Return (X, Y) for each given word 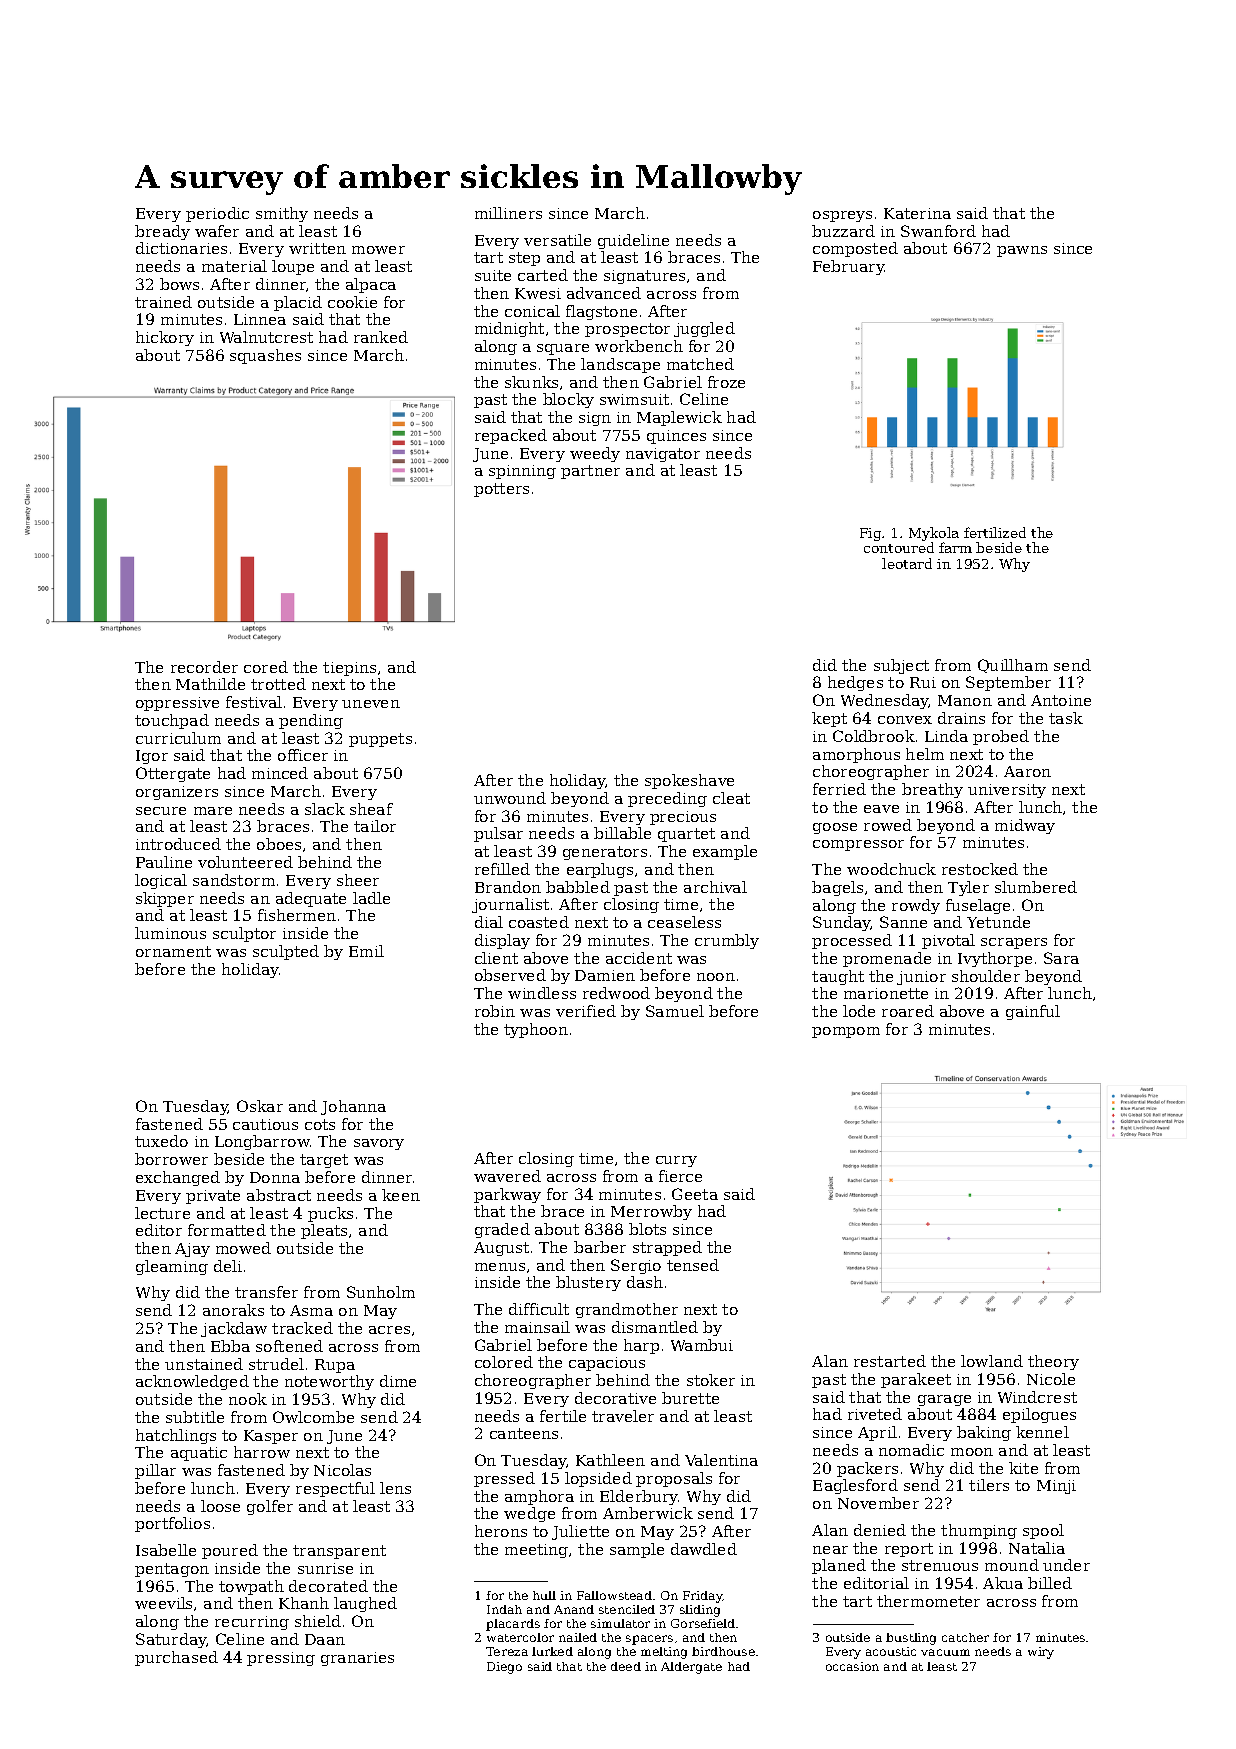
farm (955, 547)
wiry (1041, 1653)
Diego (504, 1668)
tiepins (349, 669)
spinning (522, 472)
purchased (176, 1658)
